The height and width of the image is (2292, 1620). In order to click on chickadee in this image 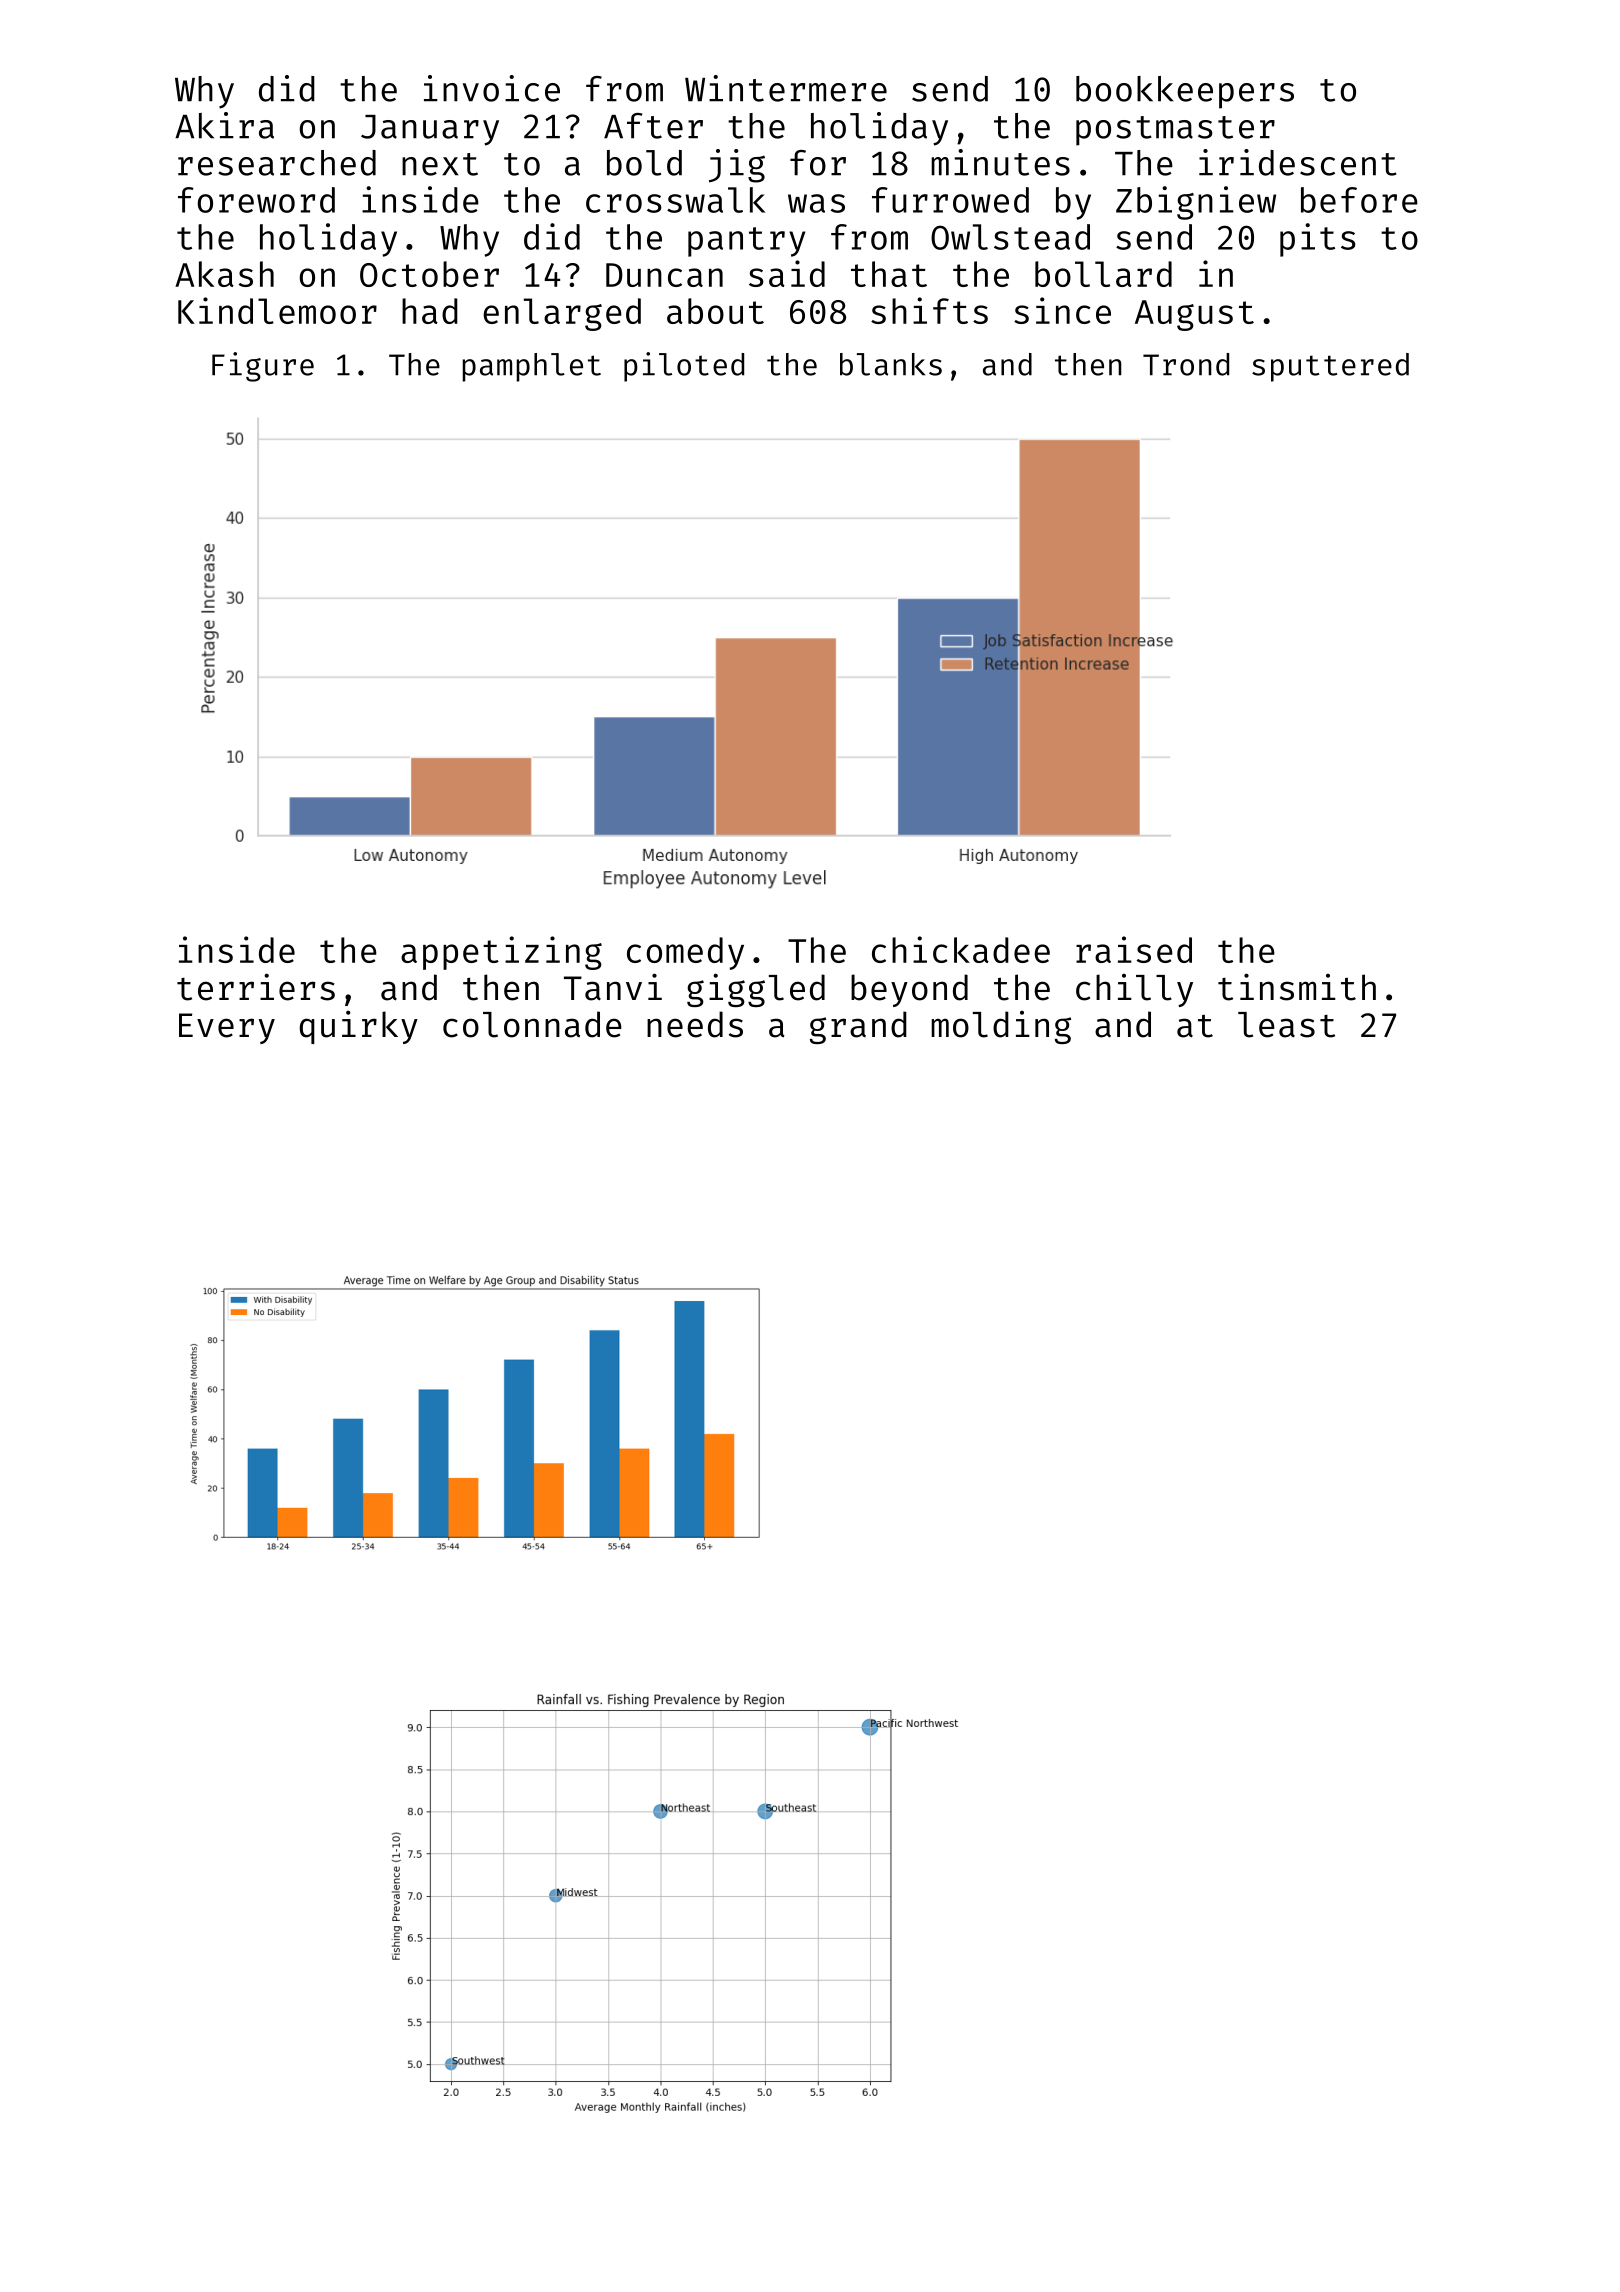, I will do `click(961, 949)`.
